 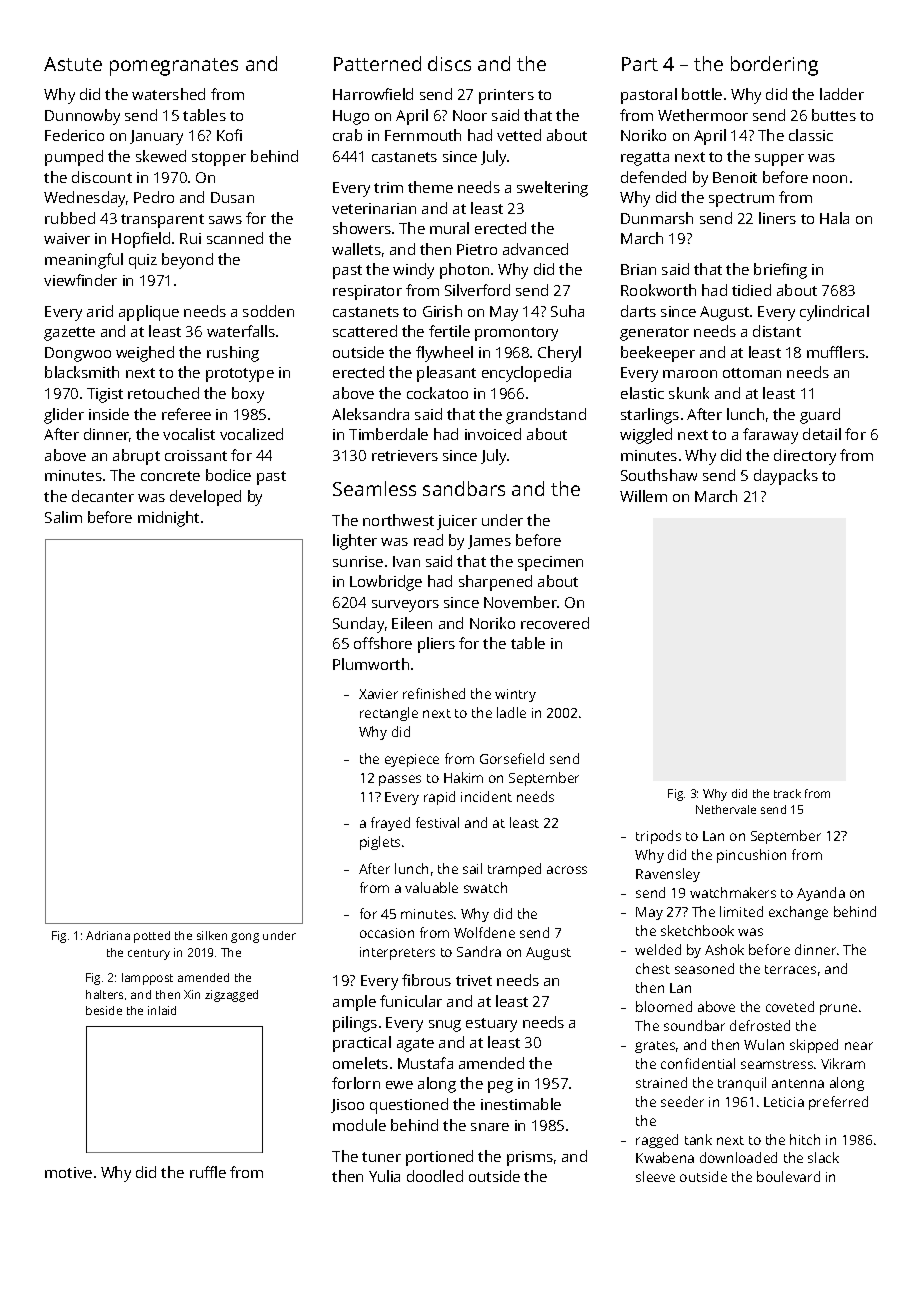 I want to click on pomegranates, so click(x=174, y=67).
